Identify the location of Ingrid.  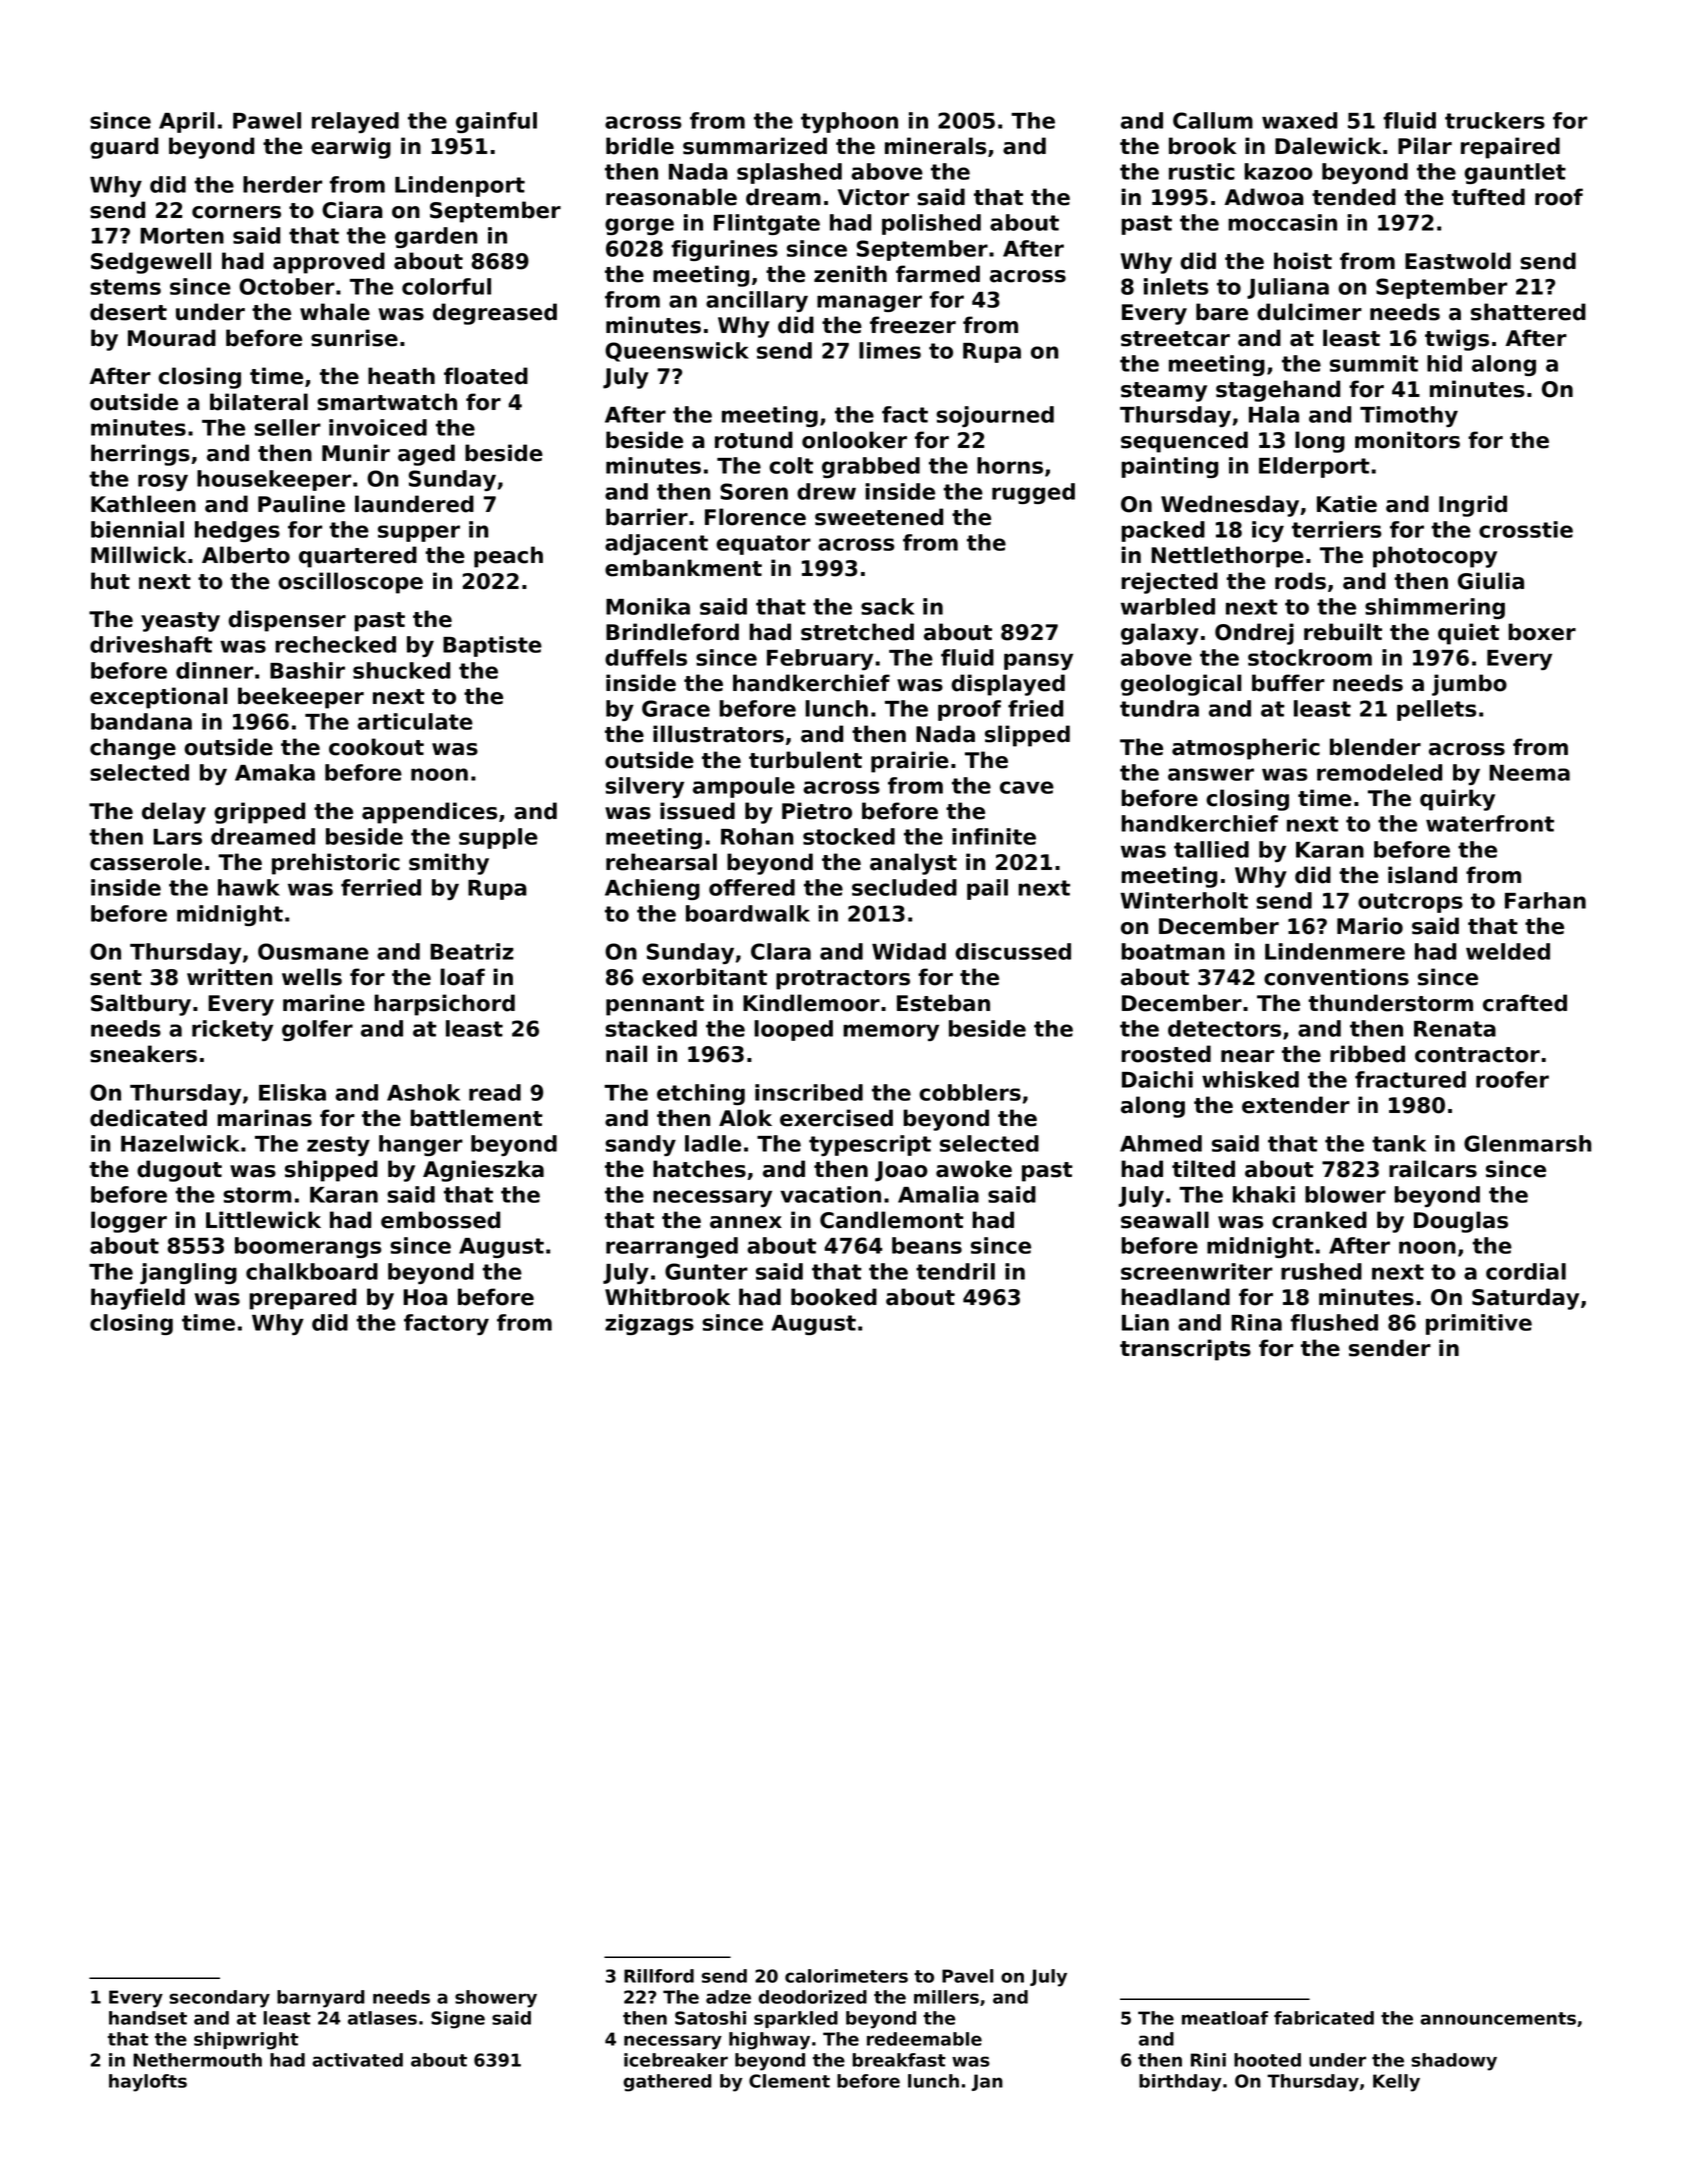
(1473, 506).
